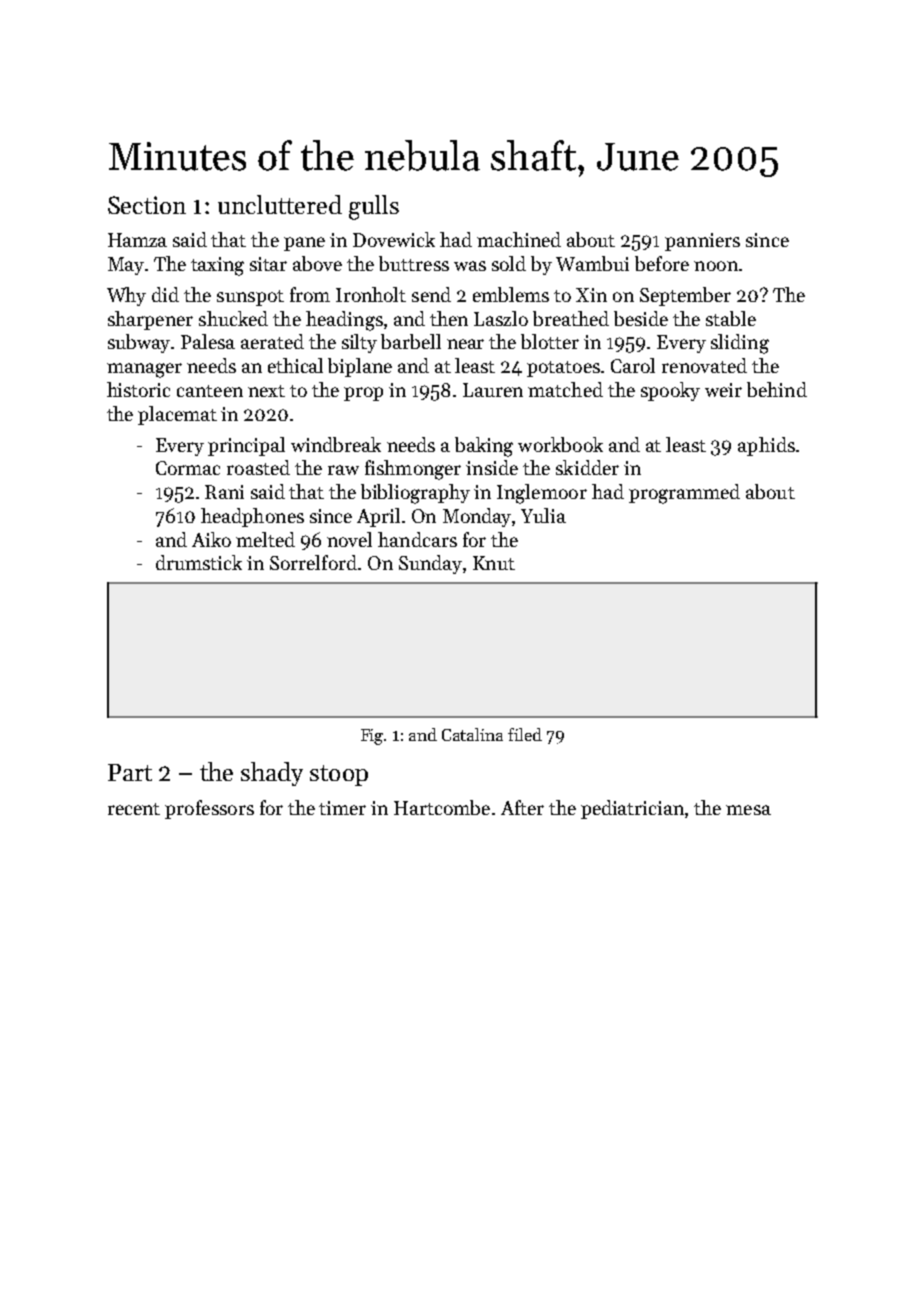 This page has height=1314, width=924. I want to click on sunspot, so click(250, 298).
